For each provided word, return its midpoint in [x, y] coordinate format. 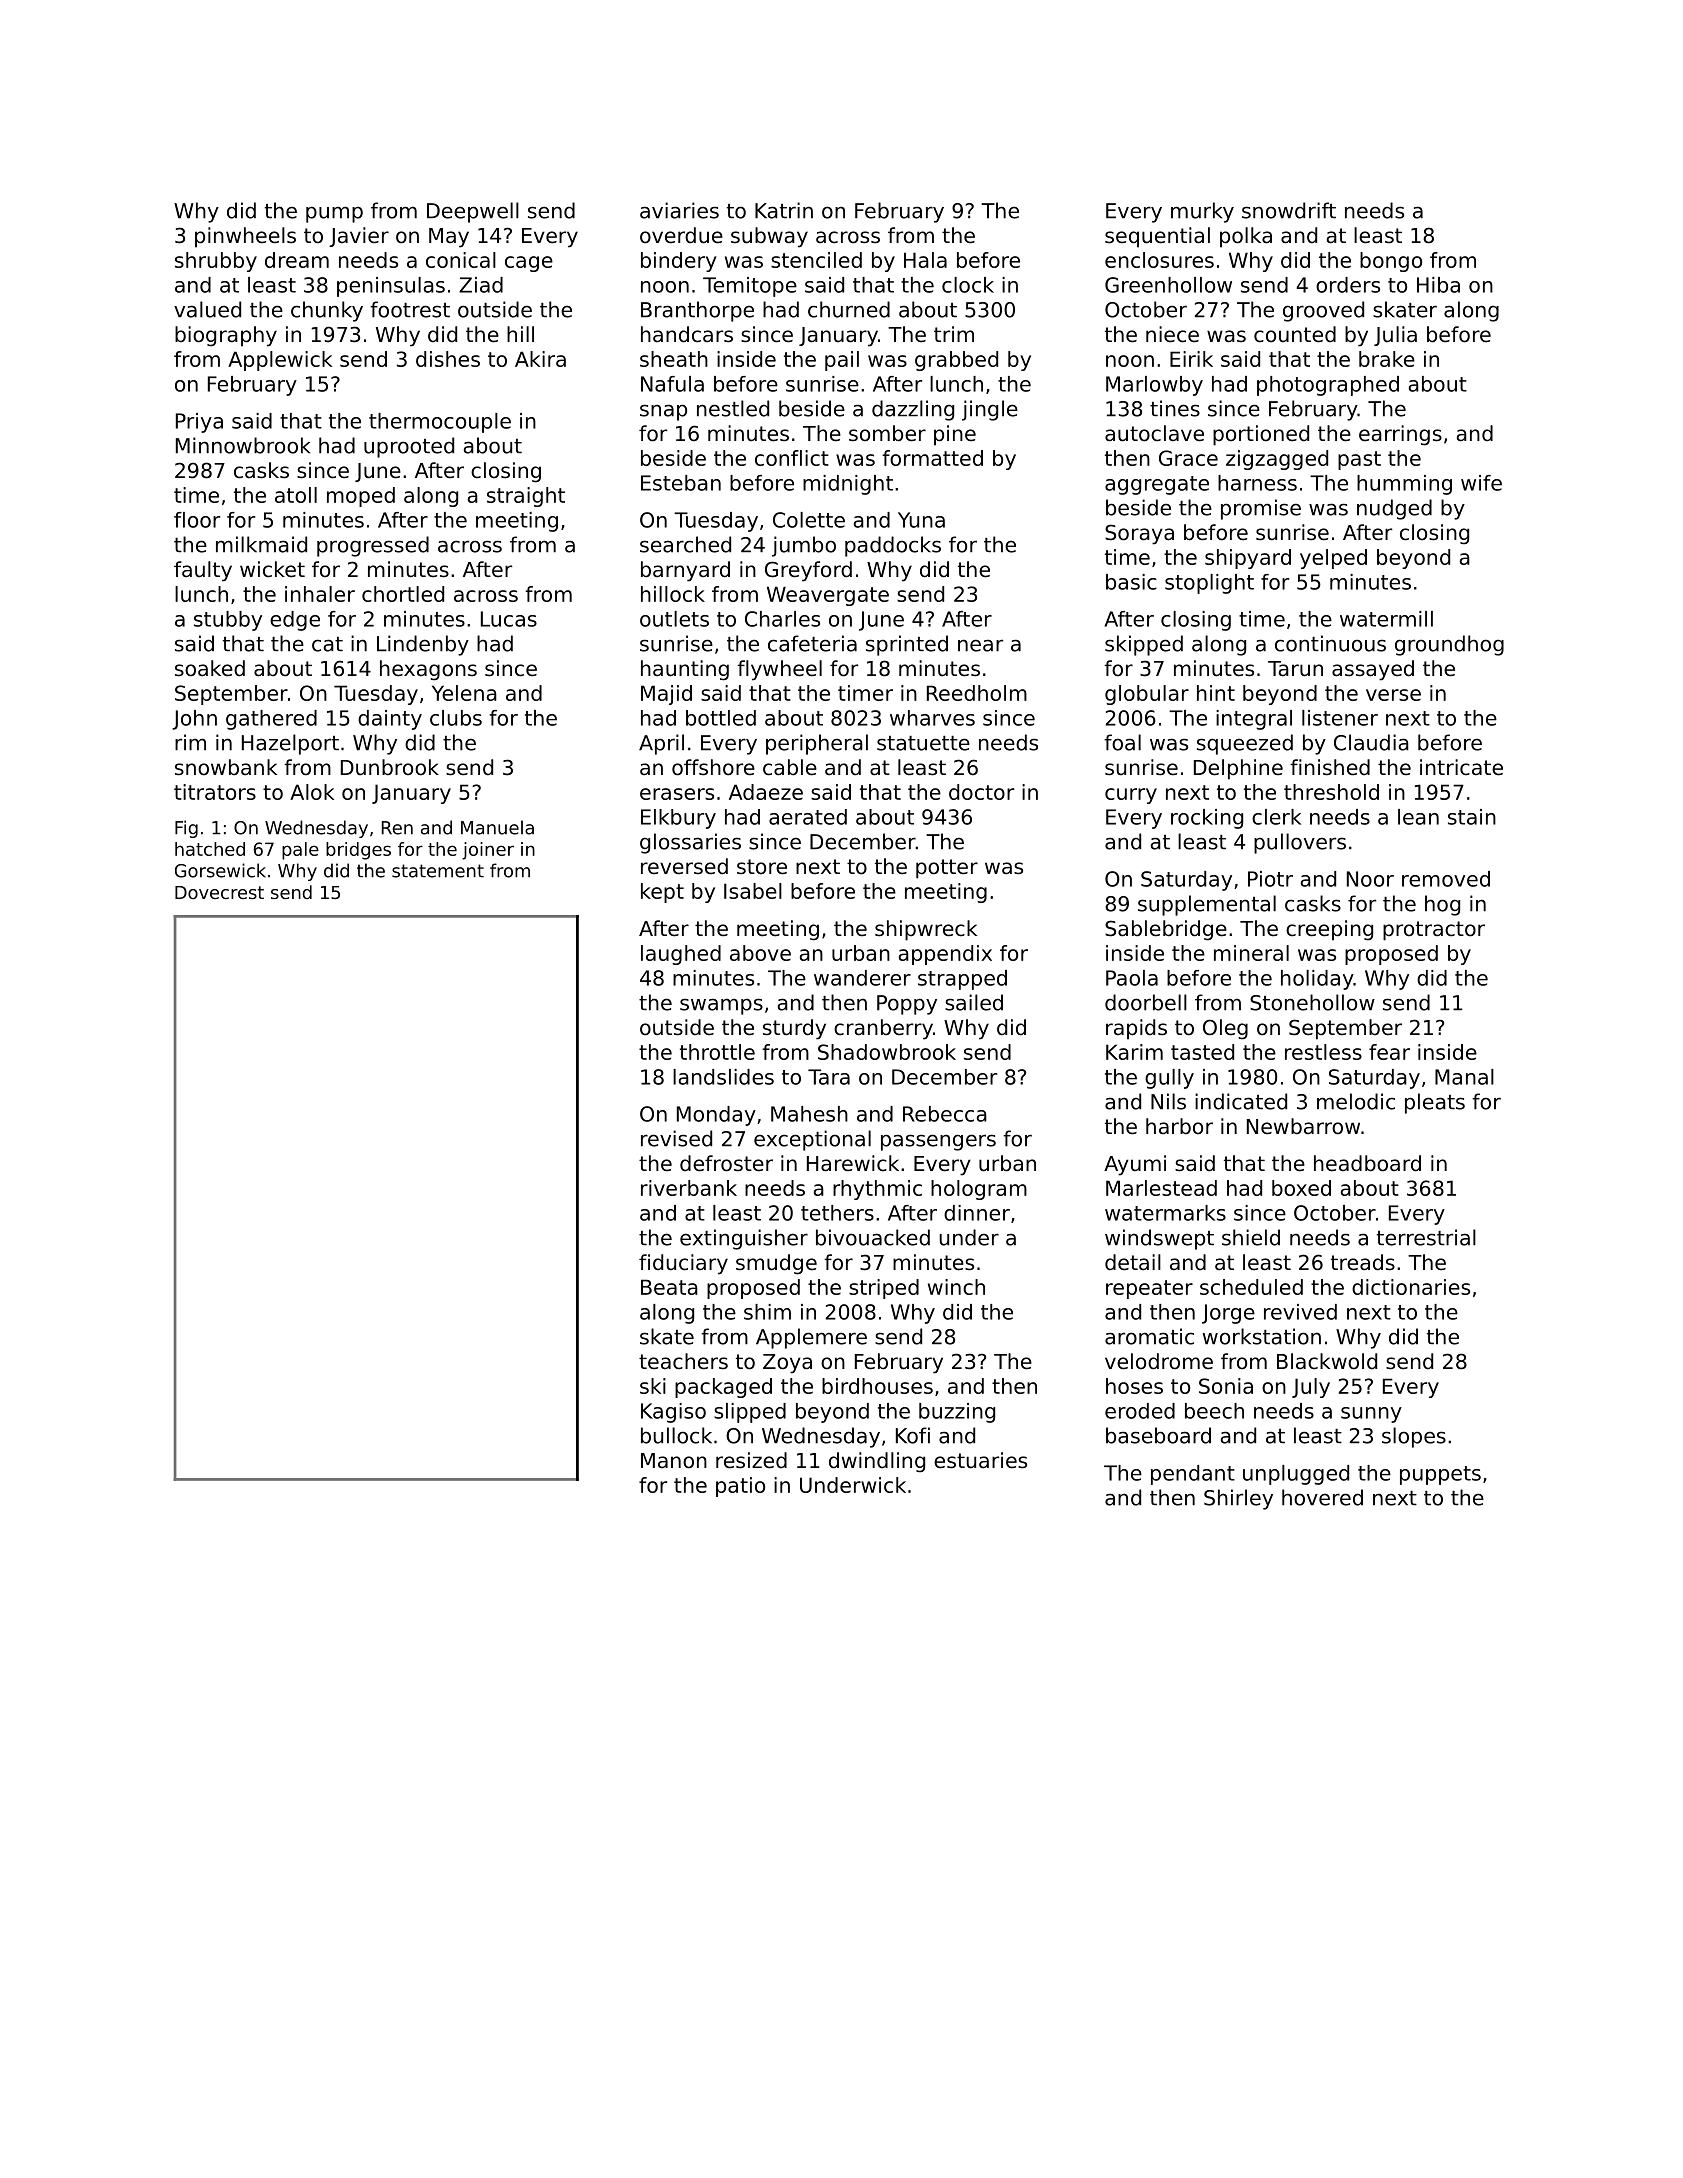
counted [1295, 334]
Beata [669, 1287]
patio [740, 1487]
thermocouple [440, 423]
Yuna [921, 520]
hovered [1322, 1497]
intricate [1461, 767]
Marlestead [1161, 1188]
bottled [721, 718]
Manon [674, 1461]
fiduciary [683, 1264]
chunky [327, 311]
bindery [679, 262]
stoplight [1209, 584]
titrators [215, 792]
